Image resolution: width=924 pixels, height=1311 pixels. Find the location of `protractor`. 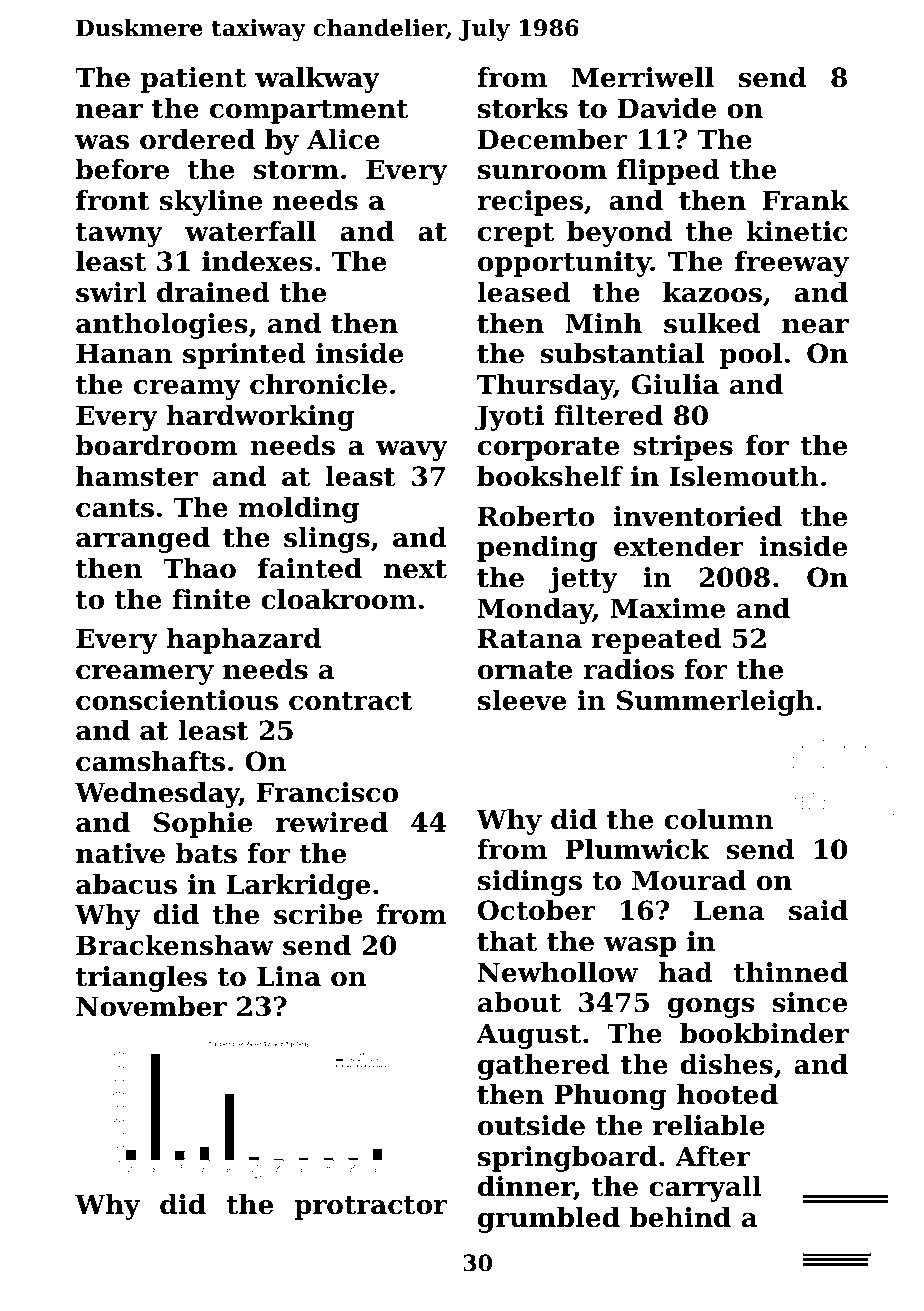

protractor is located at coordinates (370, 1208).
